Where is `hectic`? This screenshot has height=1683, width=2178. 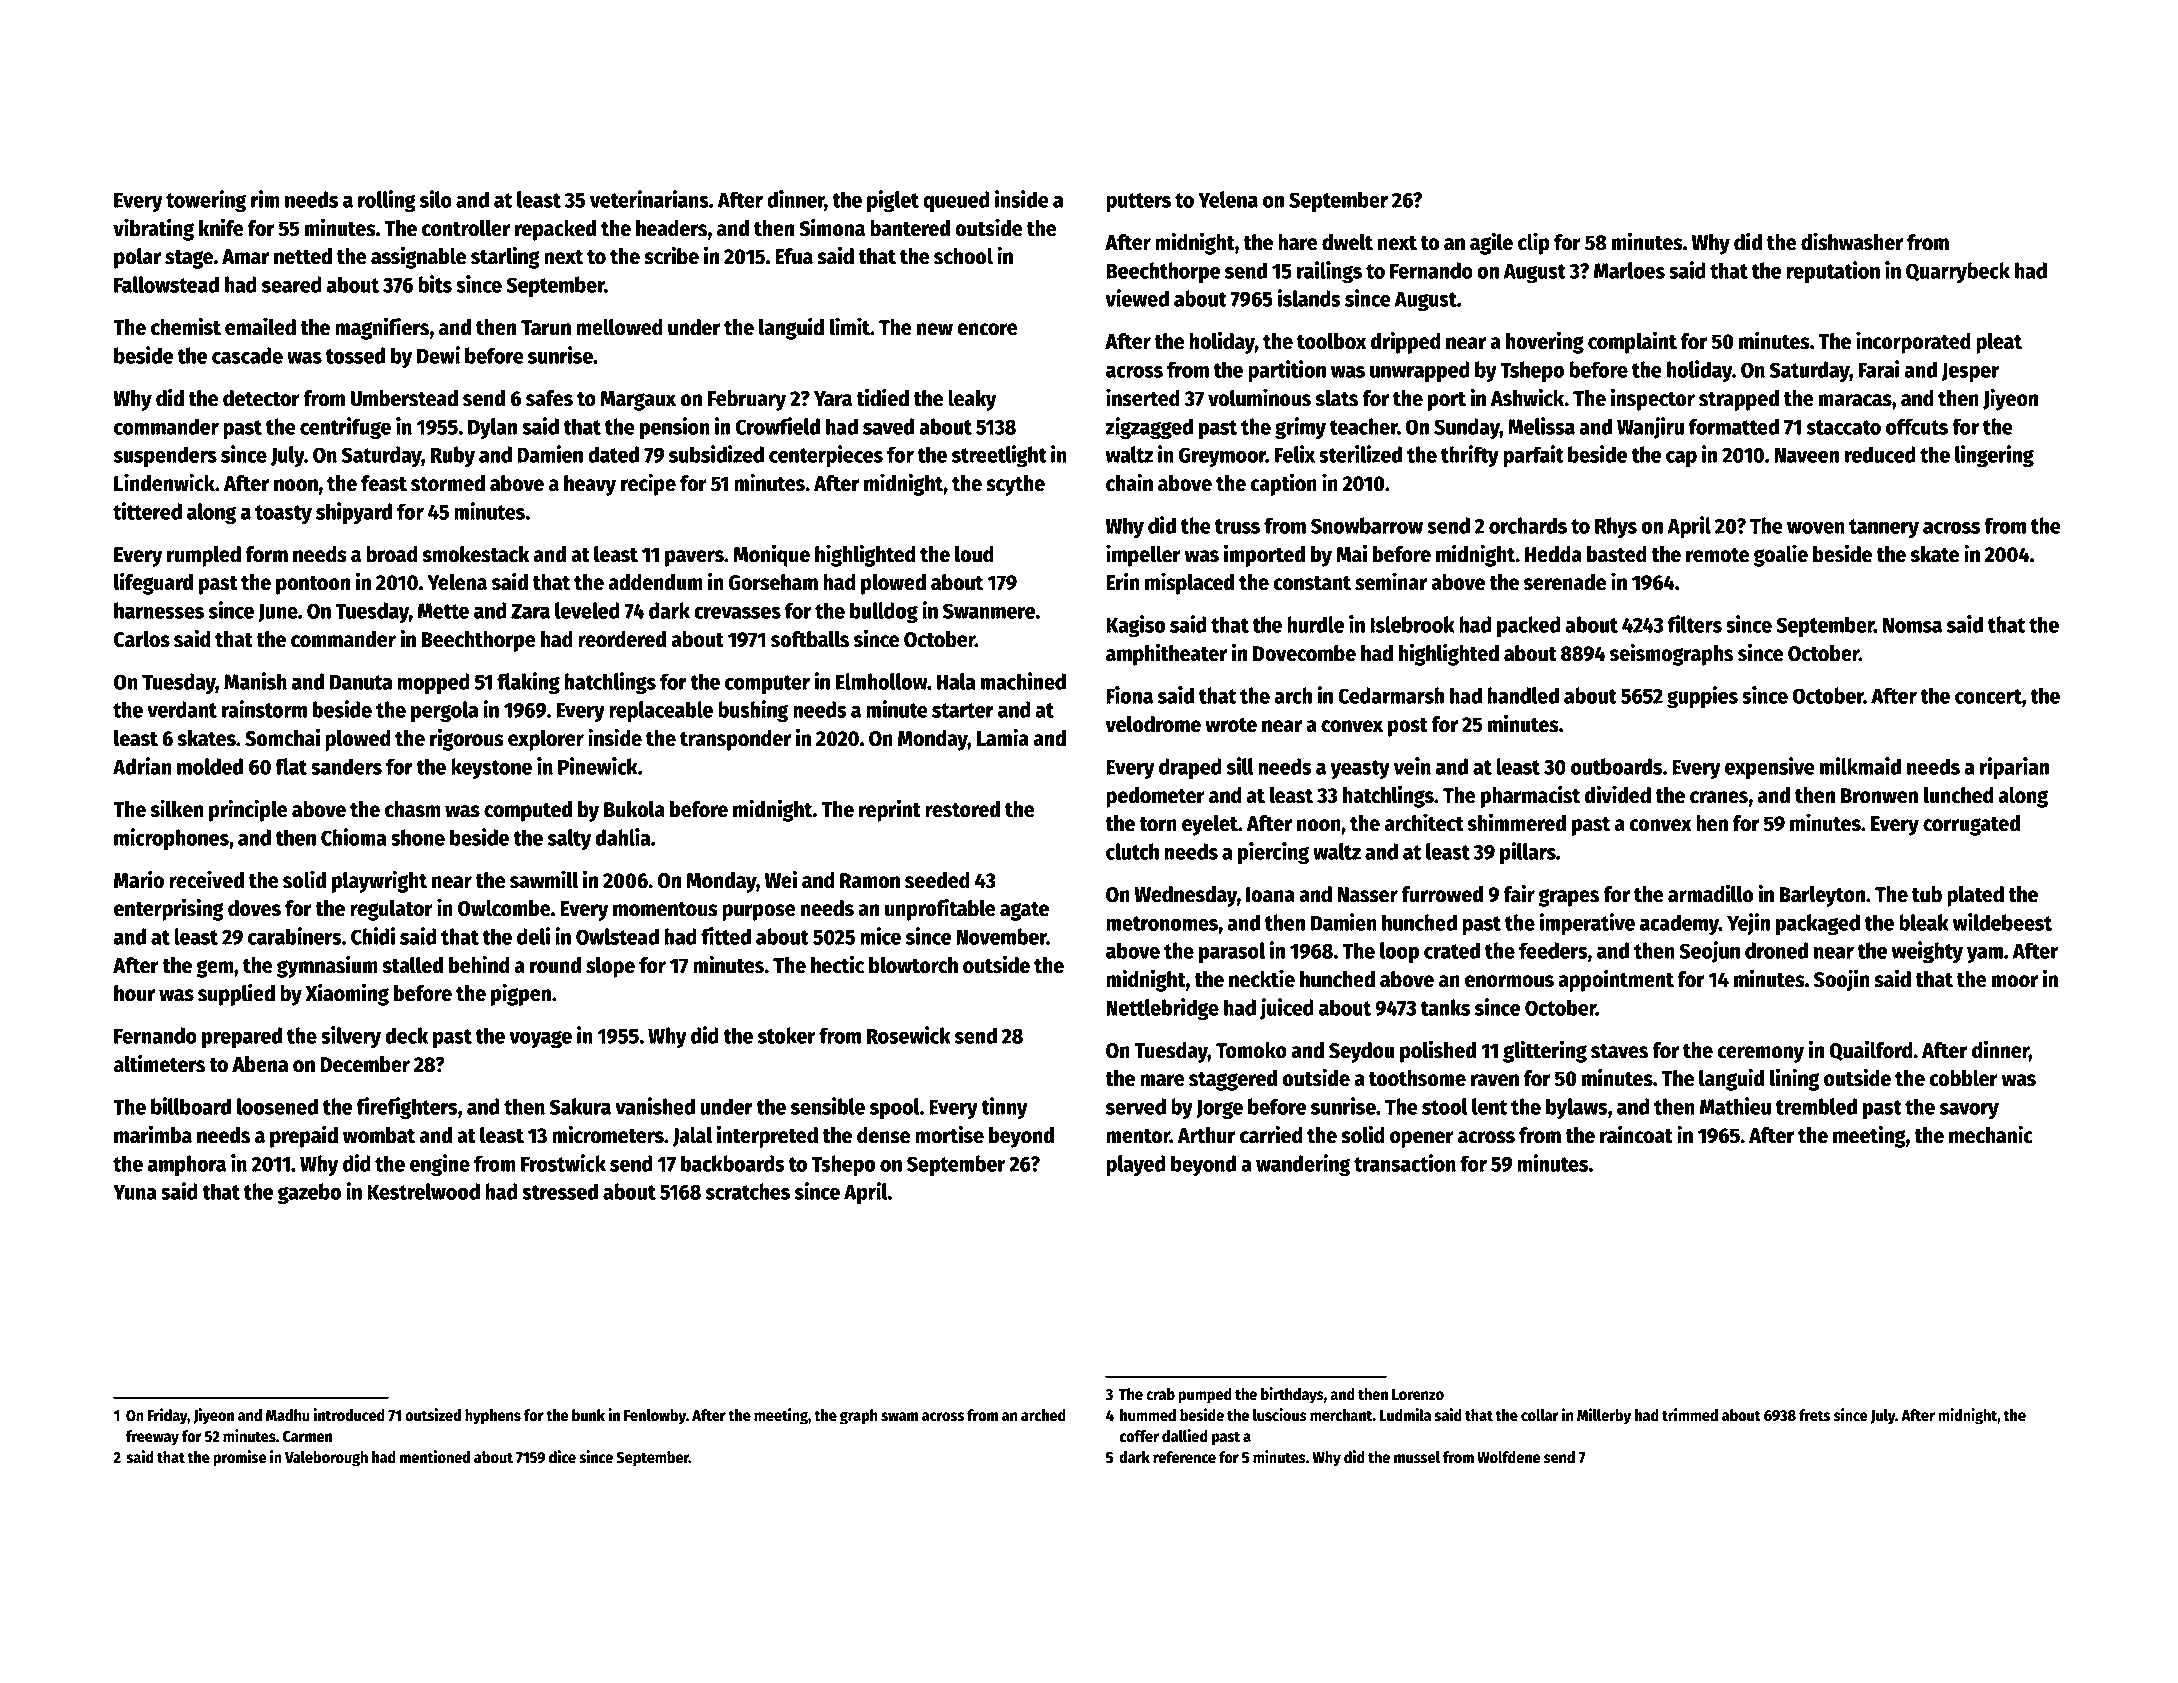 hectic is located at coordinates (837, 964).
